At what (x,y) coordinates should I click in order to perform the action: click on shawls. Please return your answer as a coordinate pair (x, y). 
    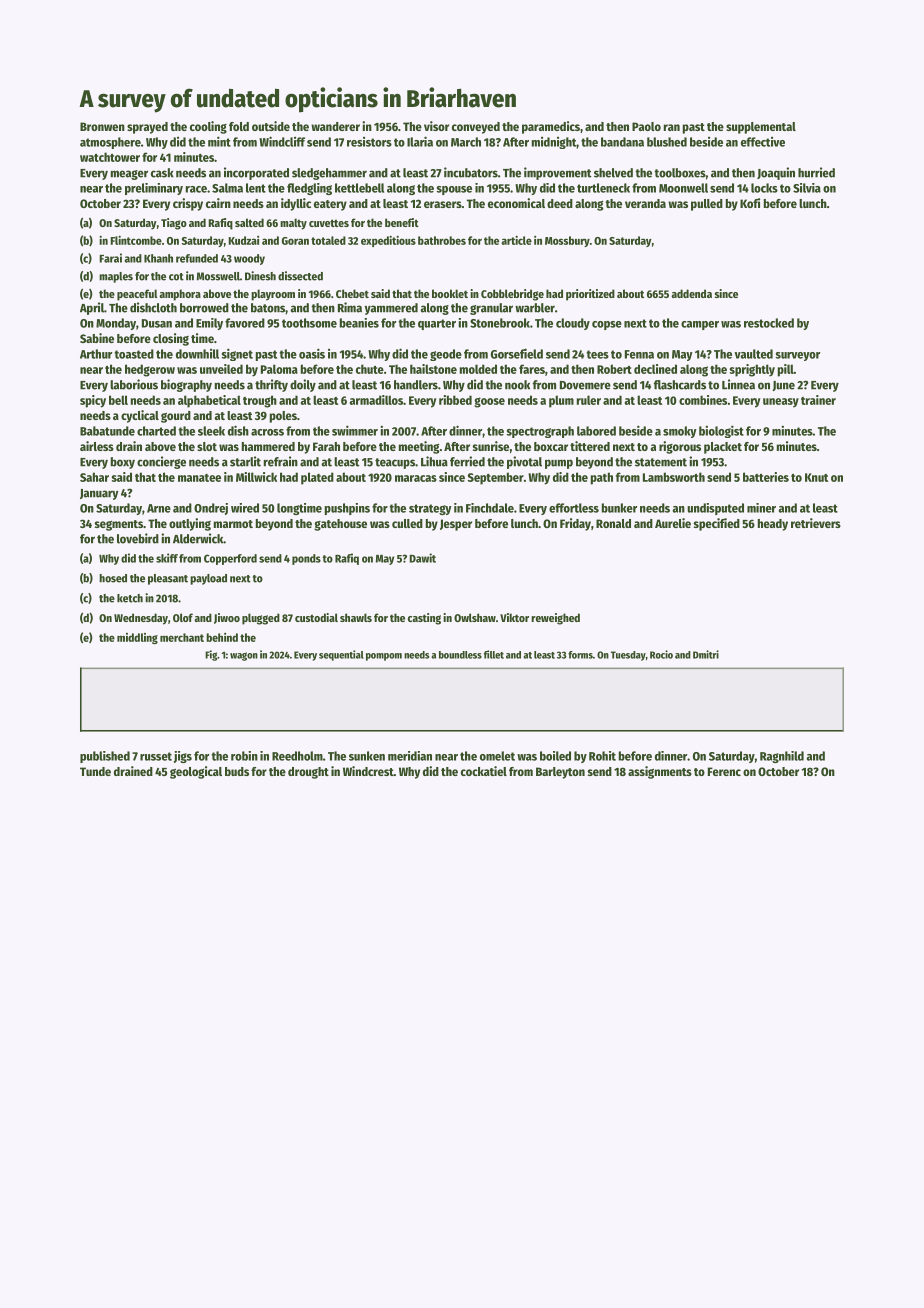
    Looking at the image, I should click on (356, 617).
